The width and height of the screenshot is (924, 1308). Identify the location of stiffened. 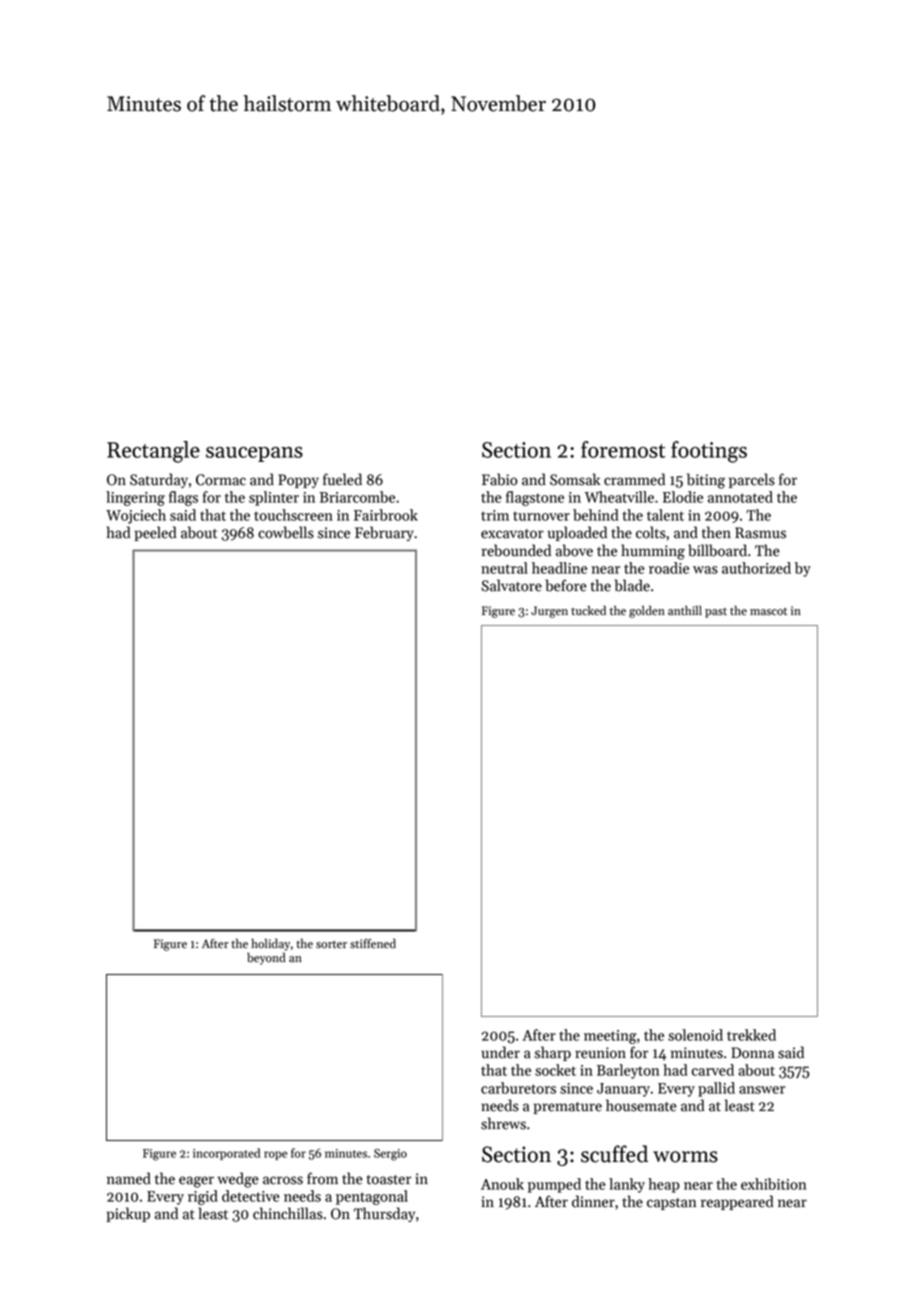
(373, 943).
